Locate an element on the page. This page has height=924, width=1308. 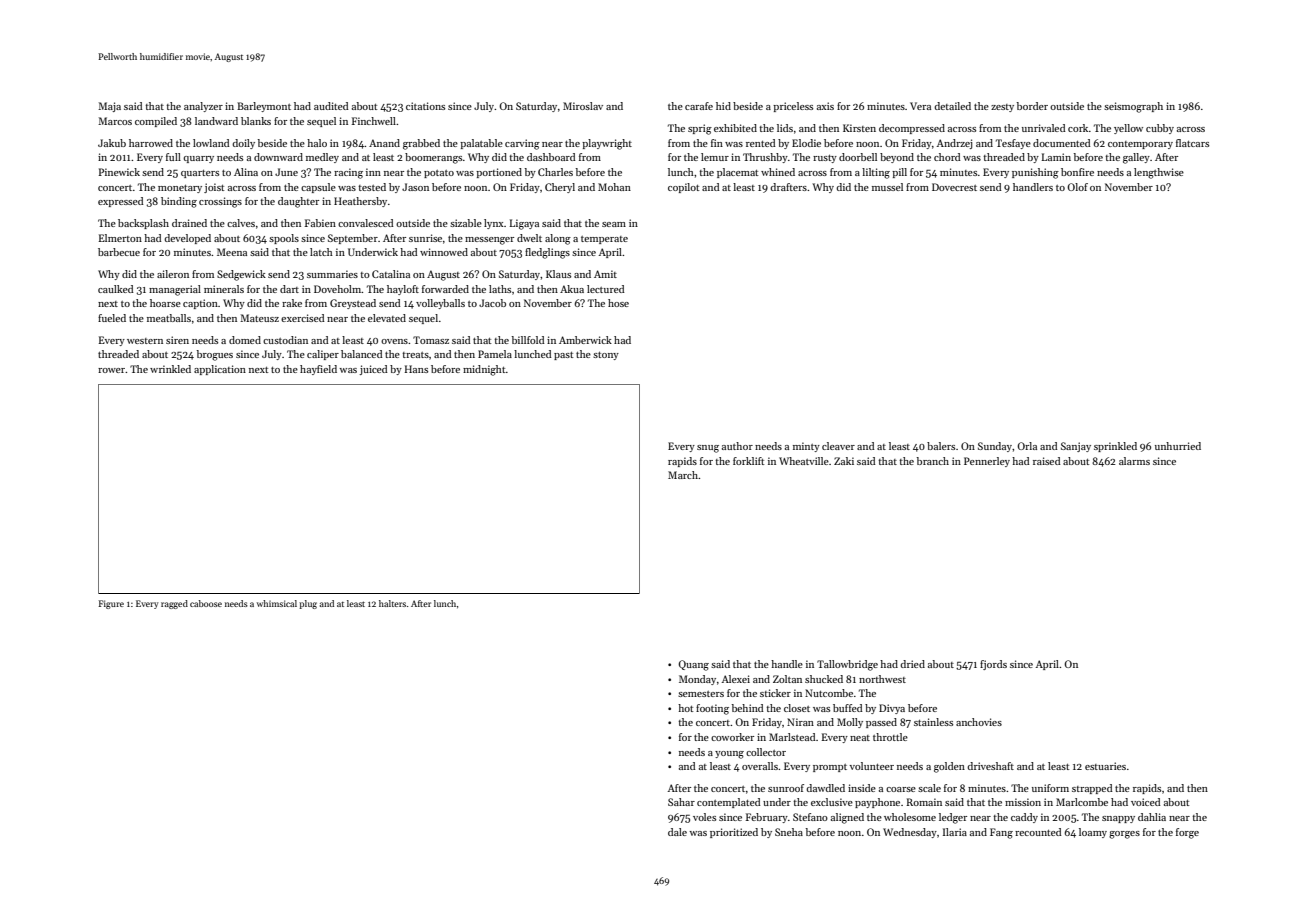
balers is located at coordinates (941, 446).
